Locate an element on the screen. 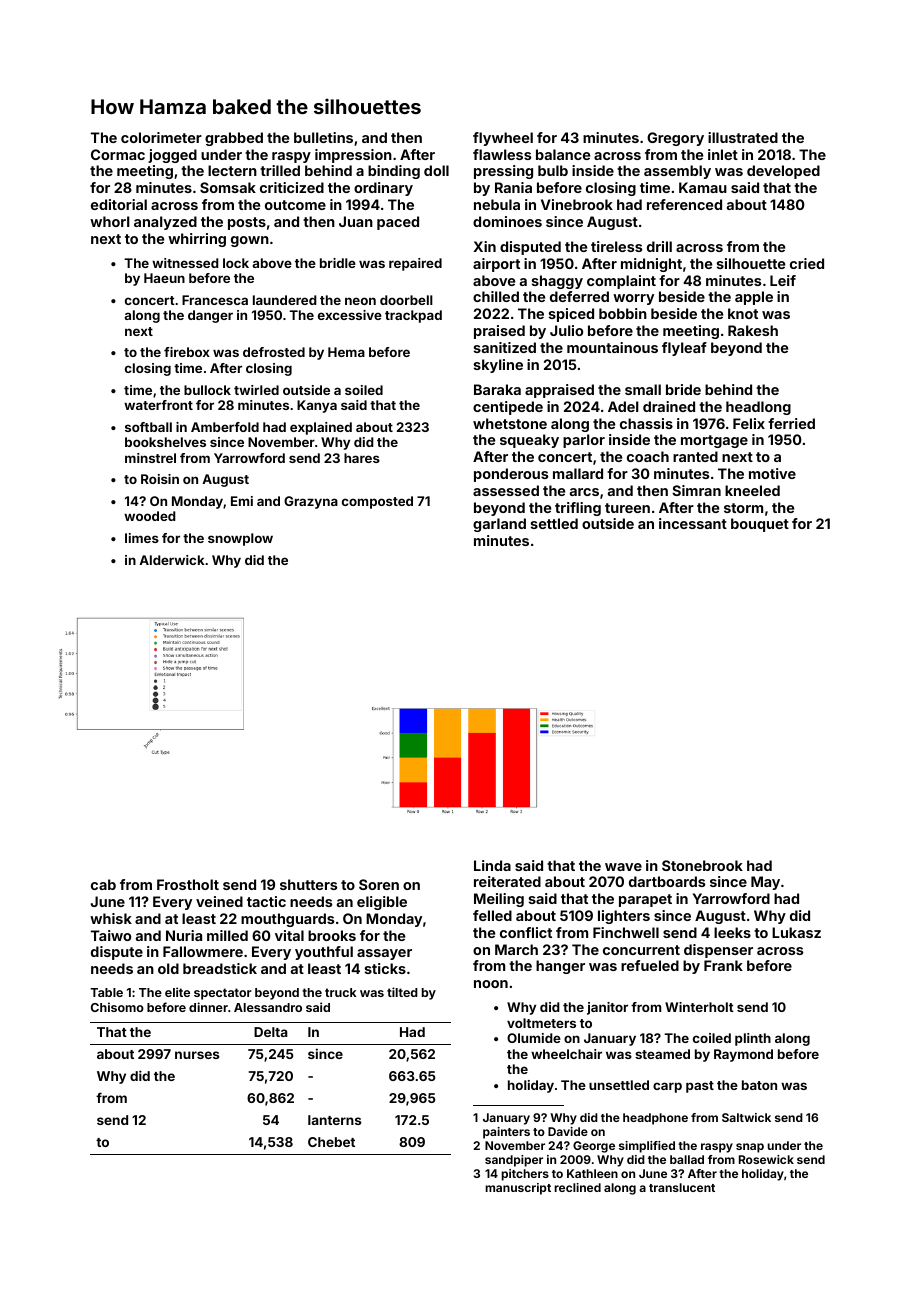  bouquet is located at coordinates (760, 525).
